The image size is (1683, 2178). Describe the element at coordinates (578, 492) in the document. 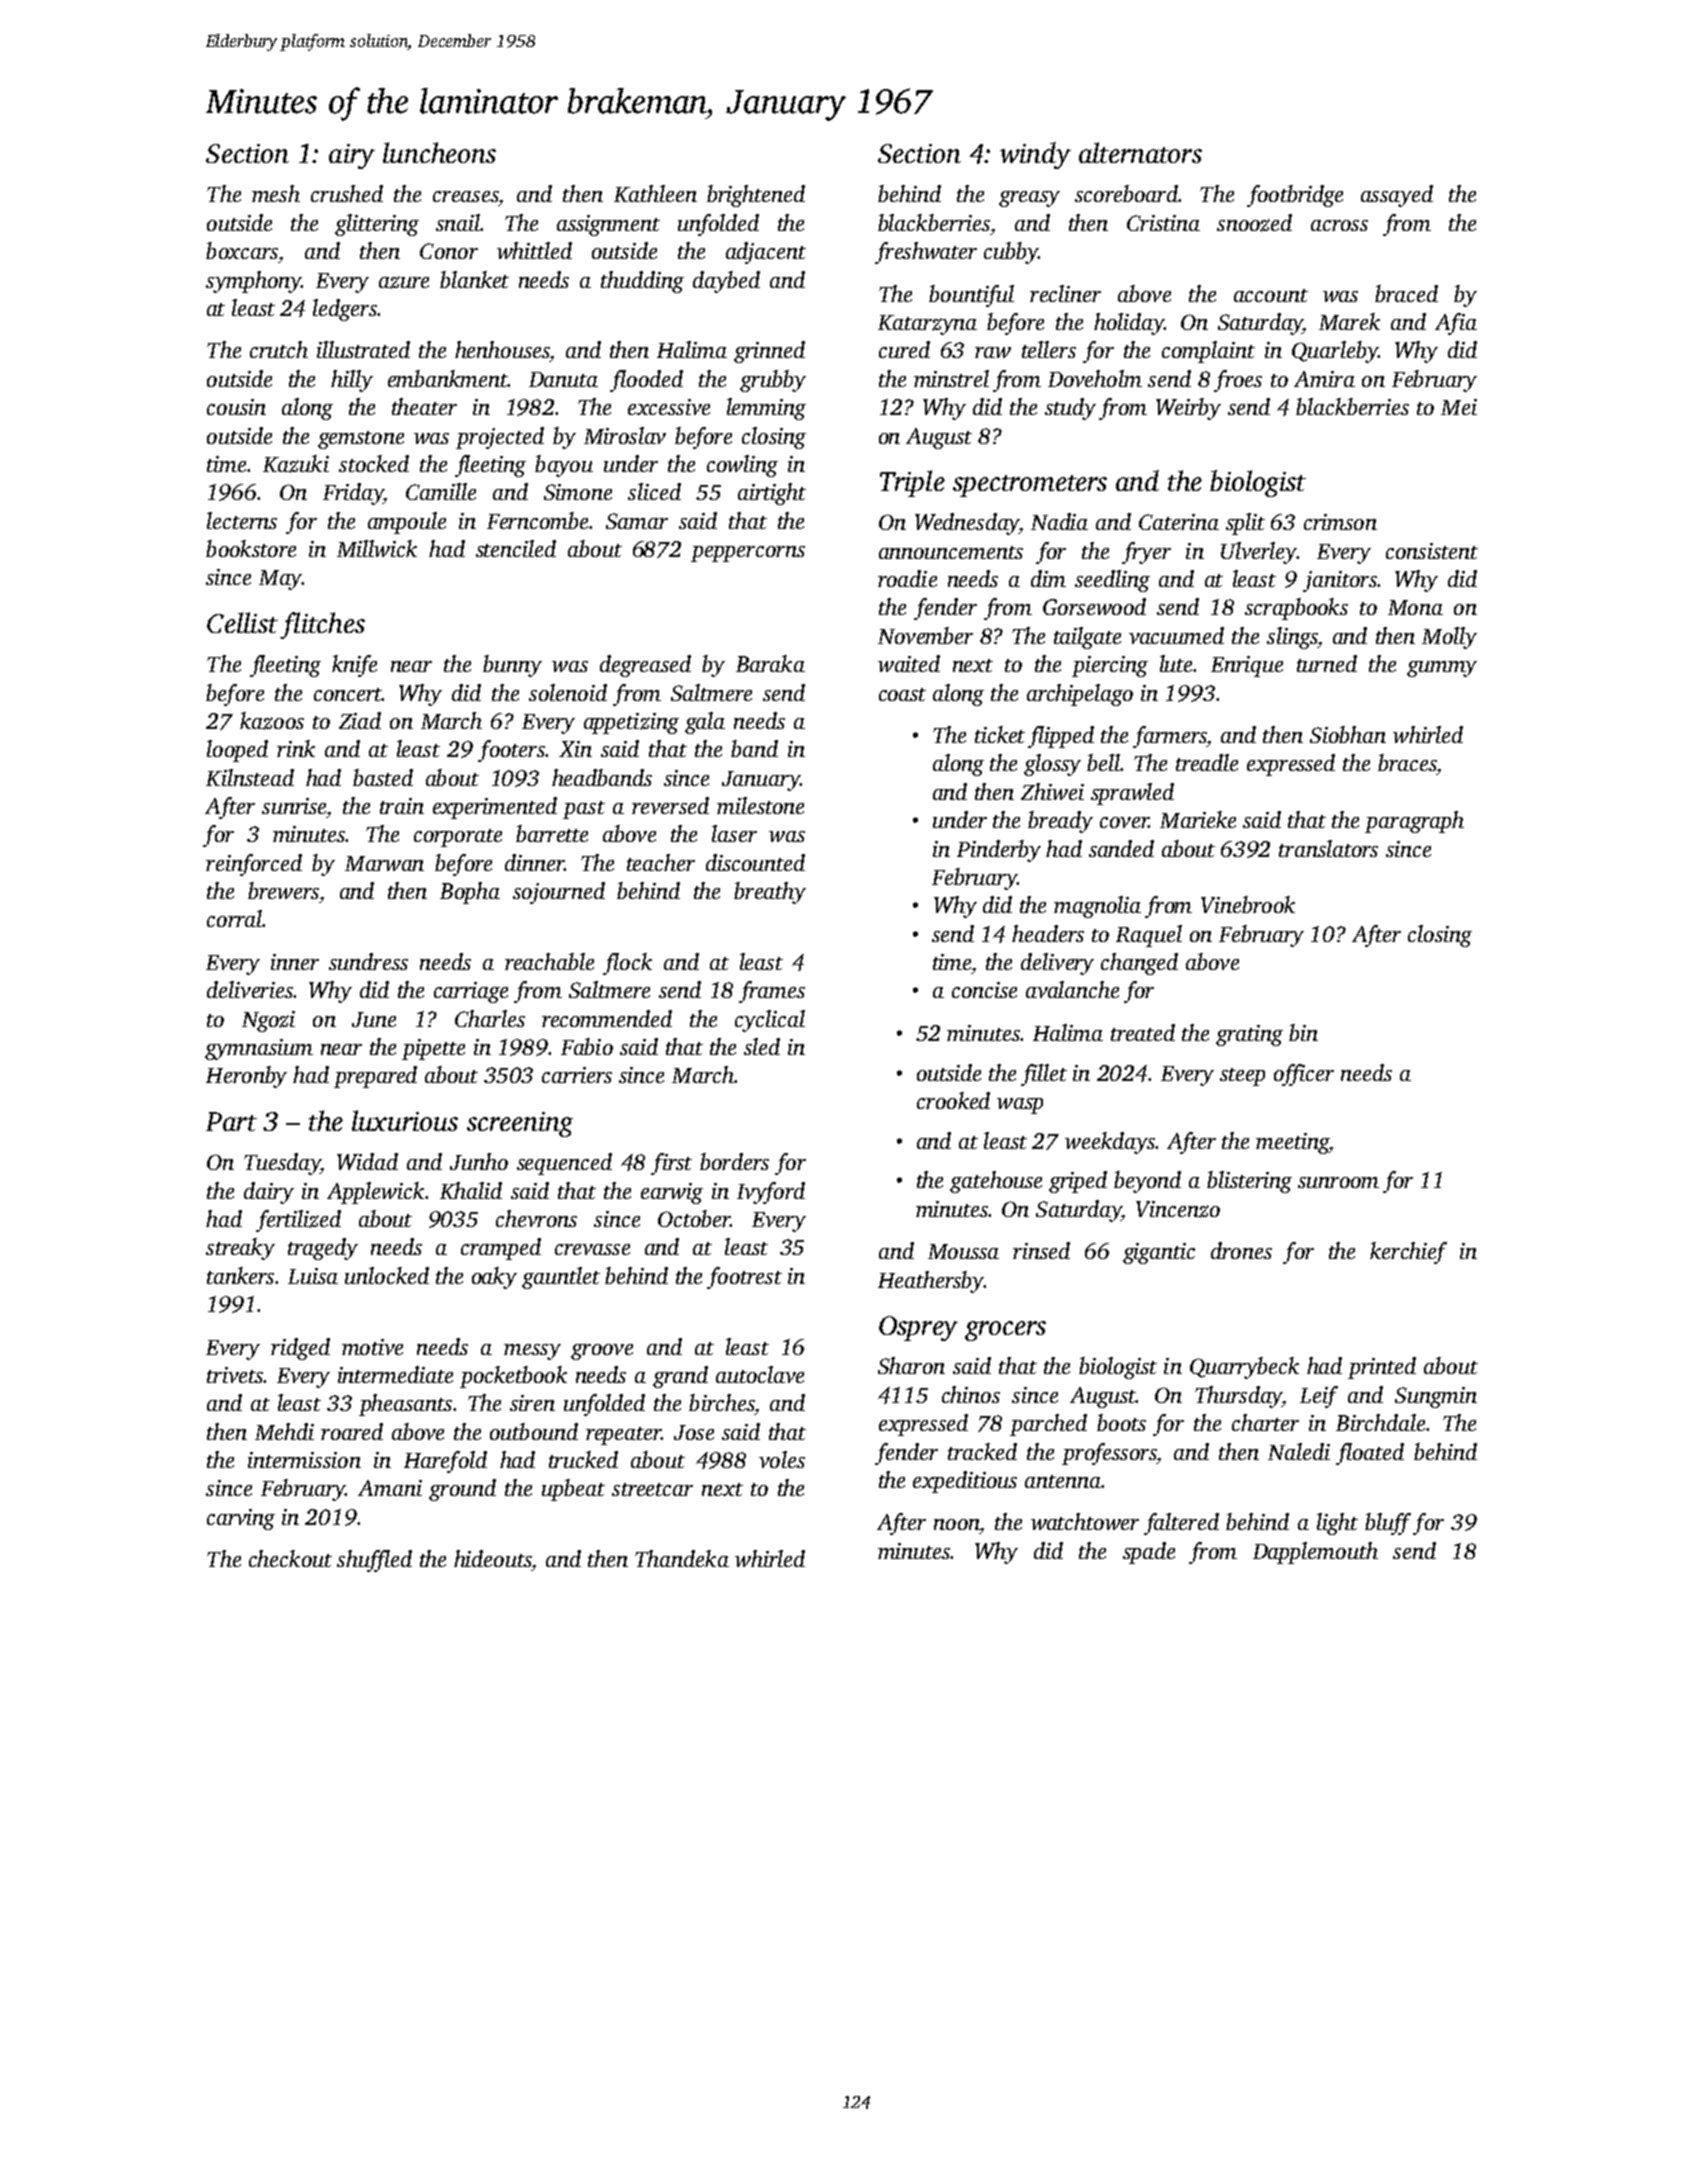

I see `Simone` at that location.
